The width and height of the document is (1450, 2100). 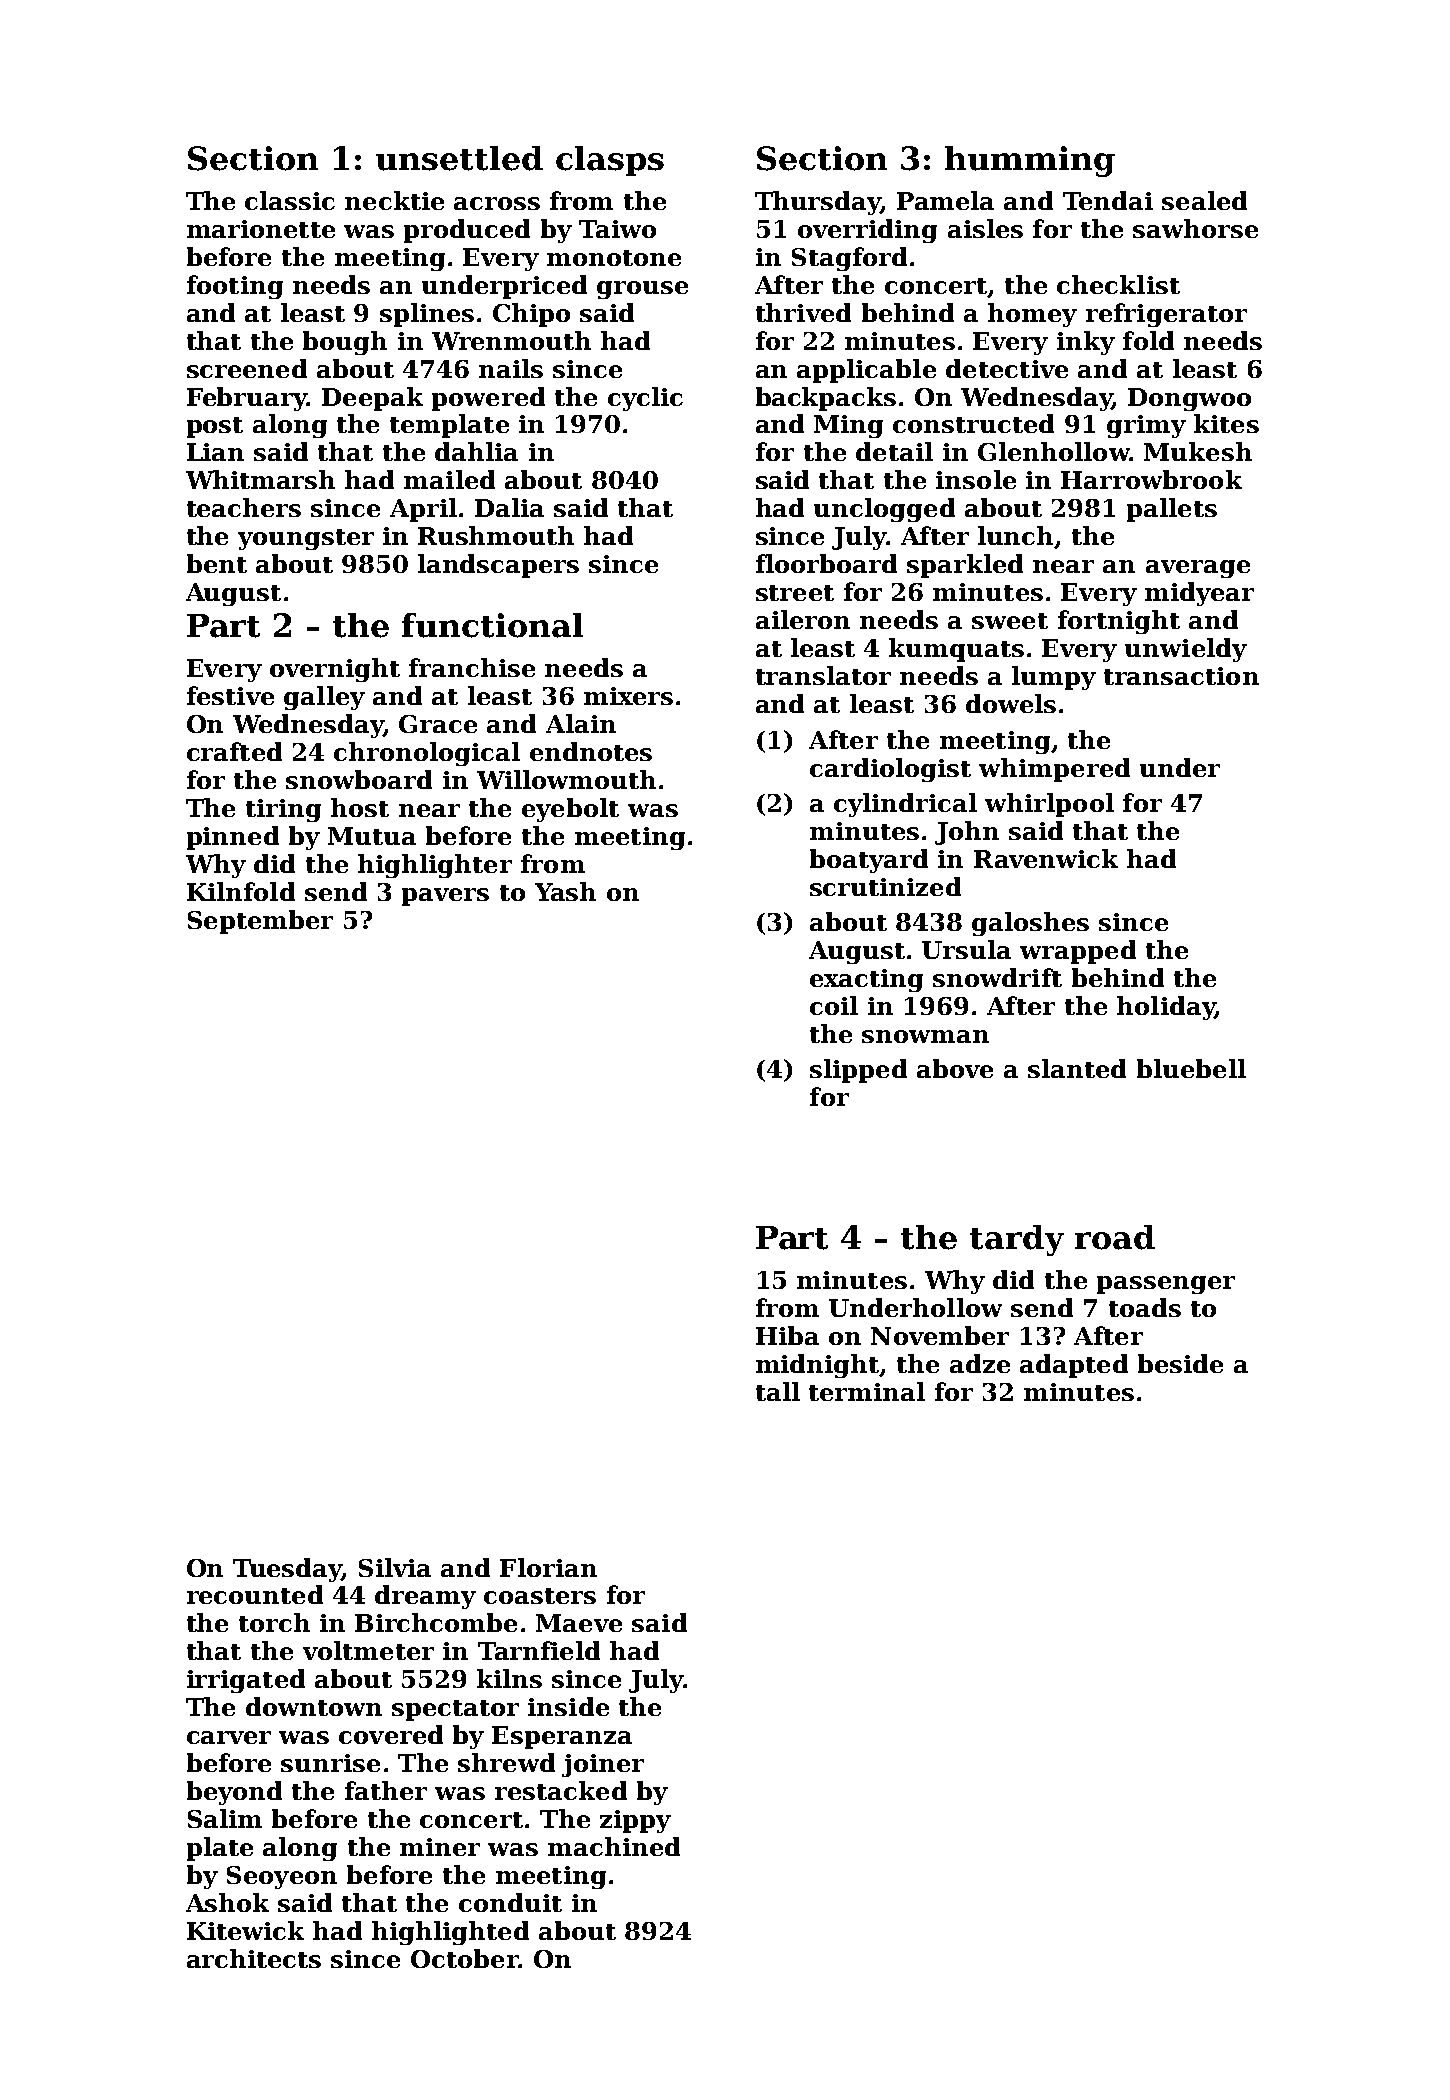 I want to click on Hiba, so click(x=787, y=1335).
